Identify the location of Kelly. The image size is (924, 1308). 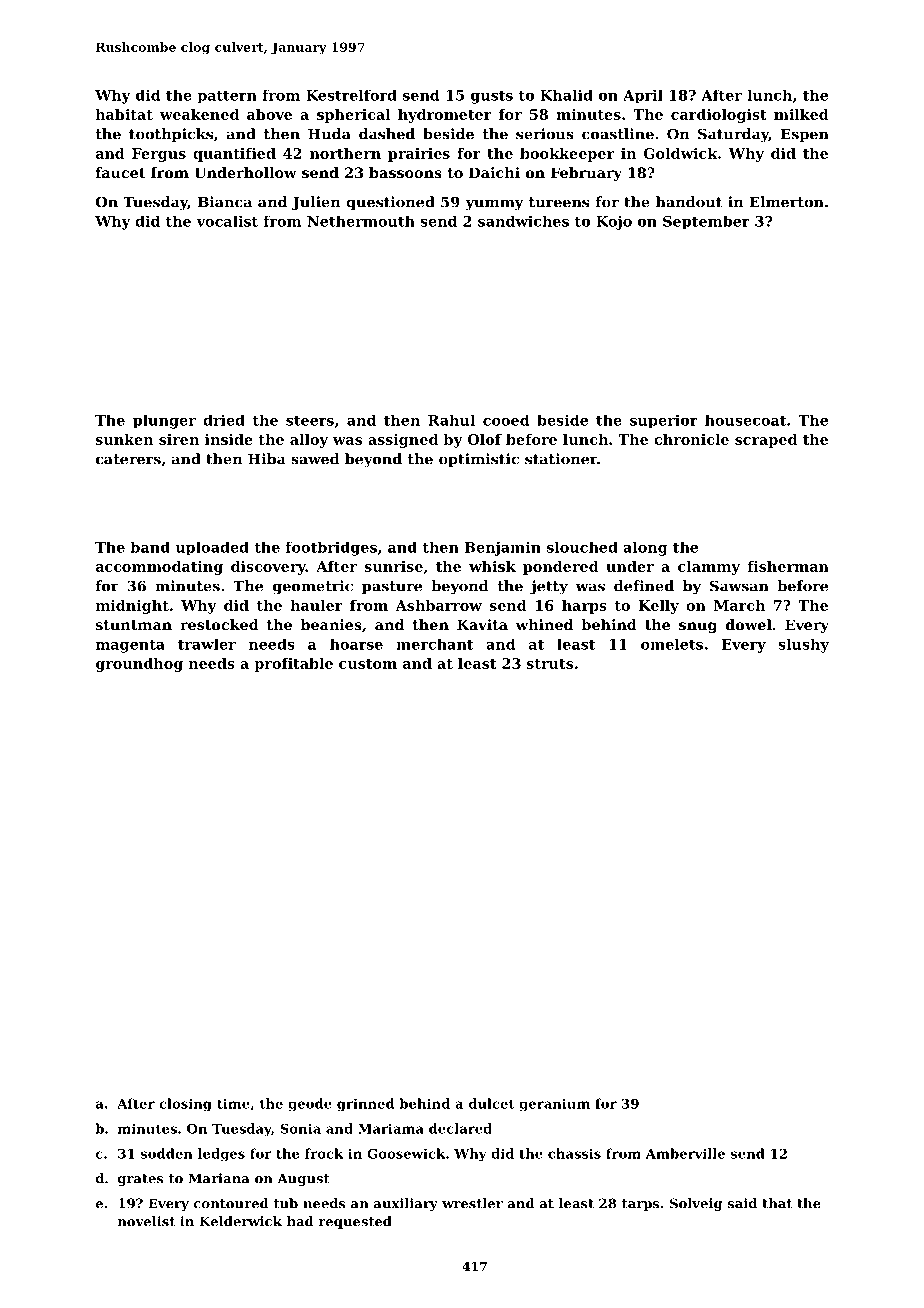
(659, 607).
